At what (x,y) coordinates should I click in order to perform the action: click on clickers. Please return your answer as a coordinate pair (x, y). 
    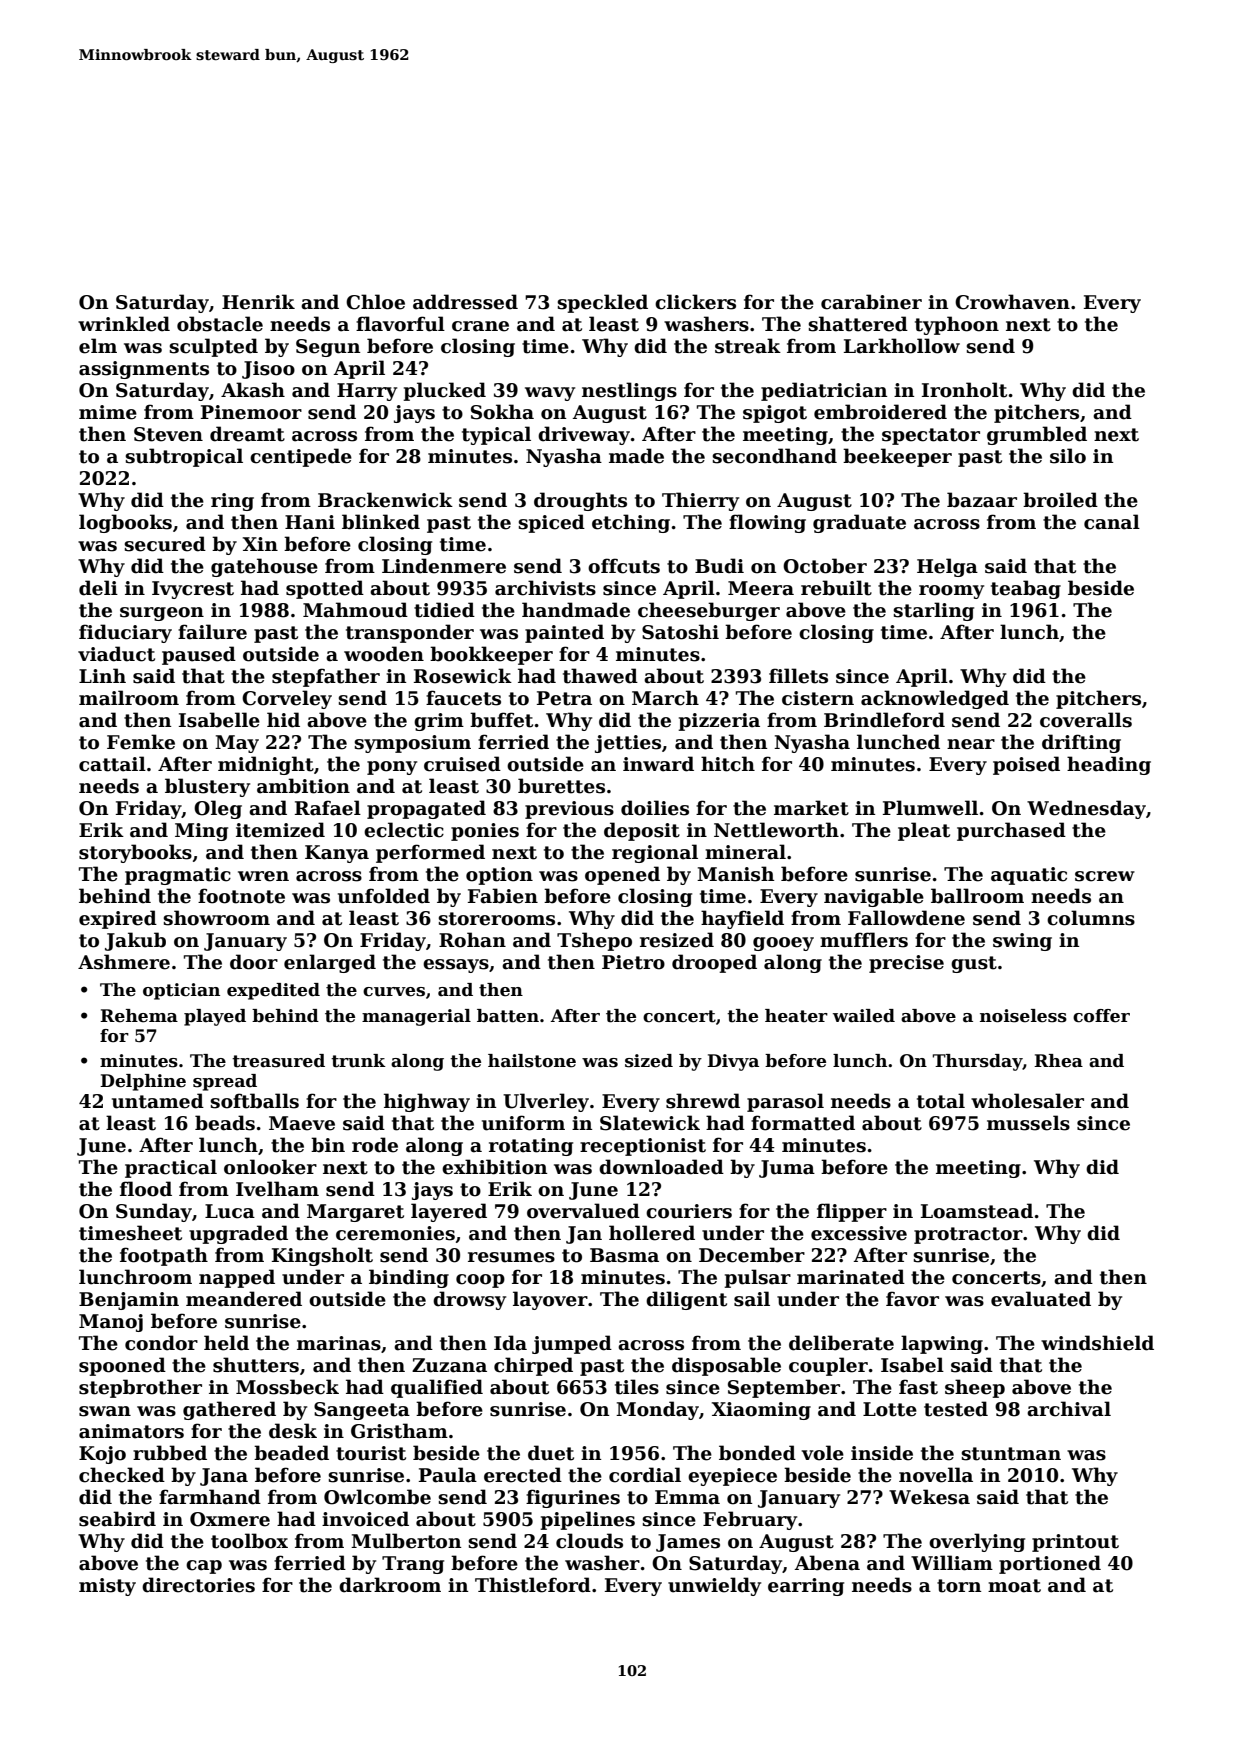
    Looking at the image, I should click on (695, 302).
